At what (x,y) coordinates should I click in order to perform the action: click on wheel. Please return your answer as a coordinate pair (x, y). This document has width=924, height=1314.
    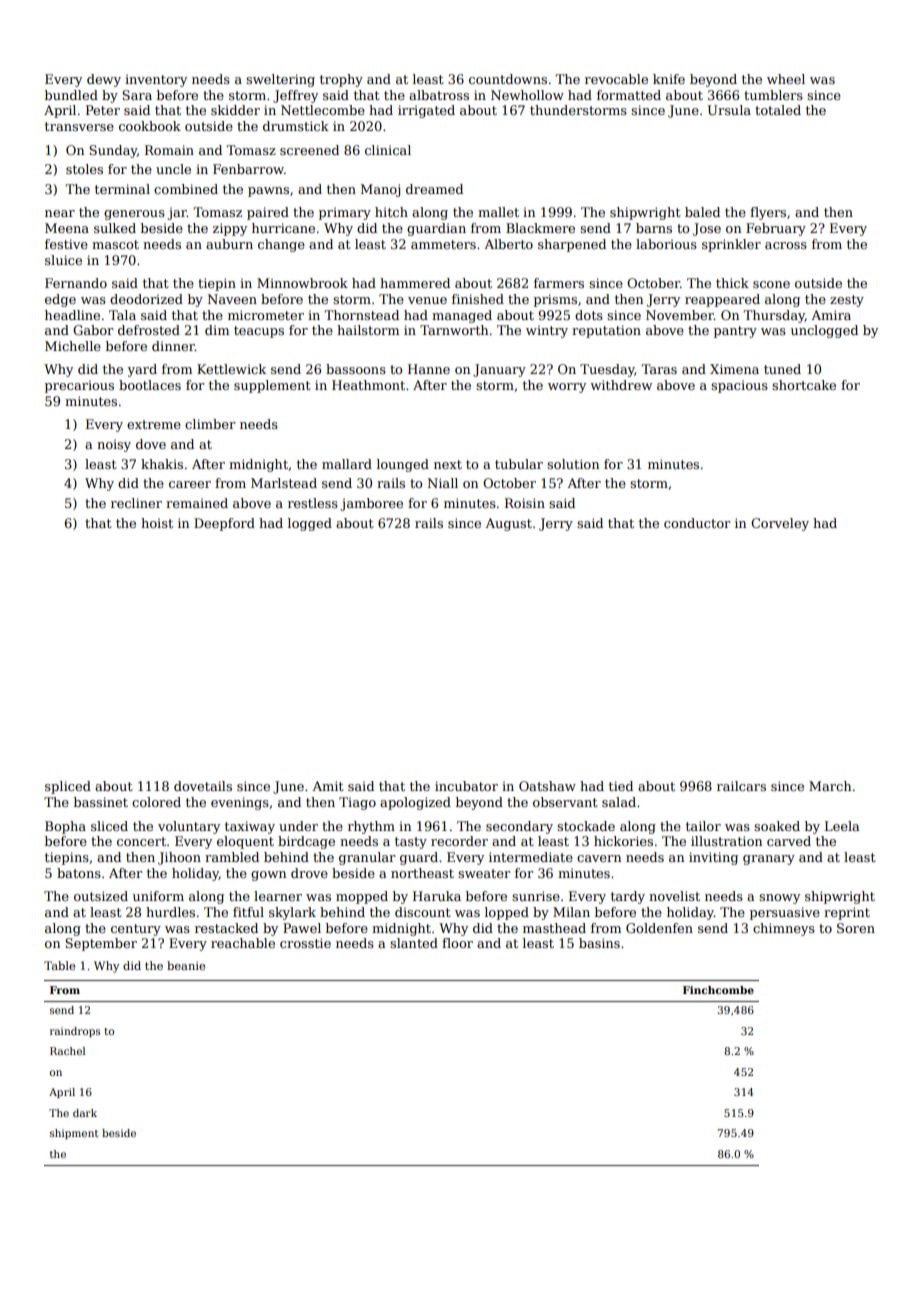
    Looking at the image, I should click on (786, 79).
